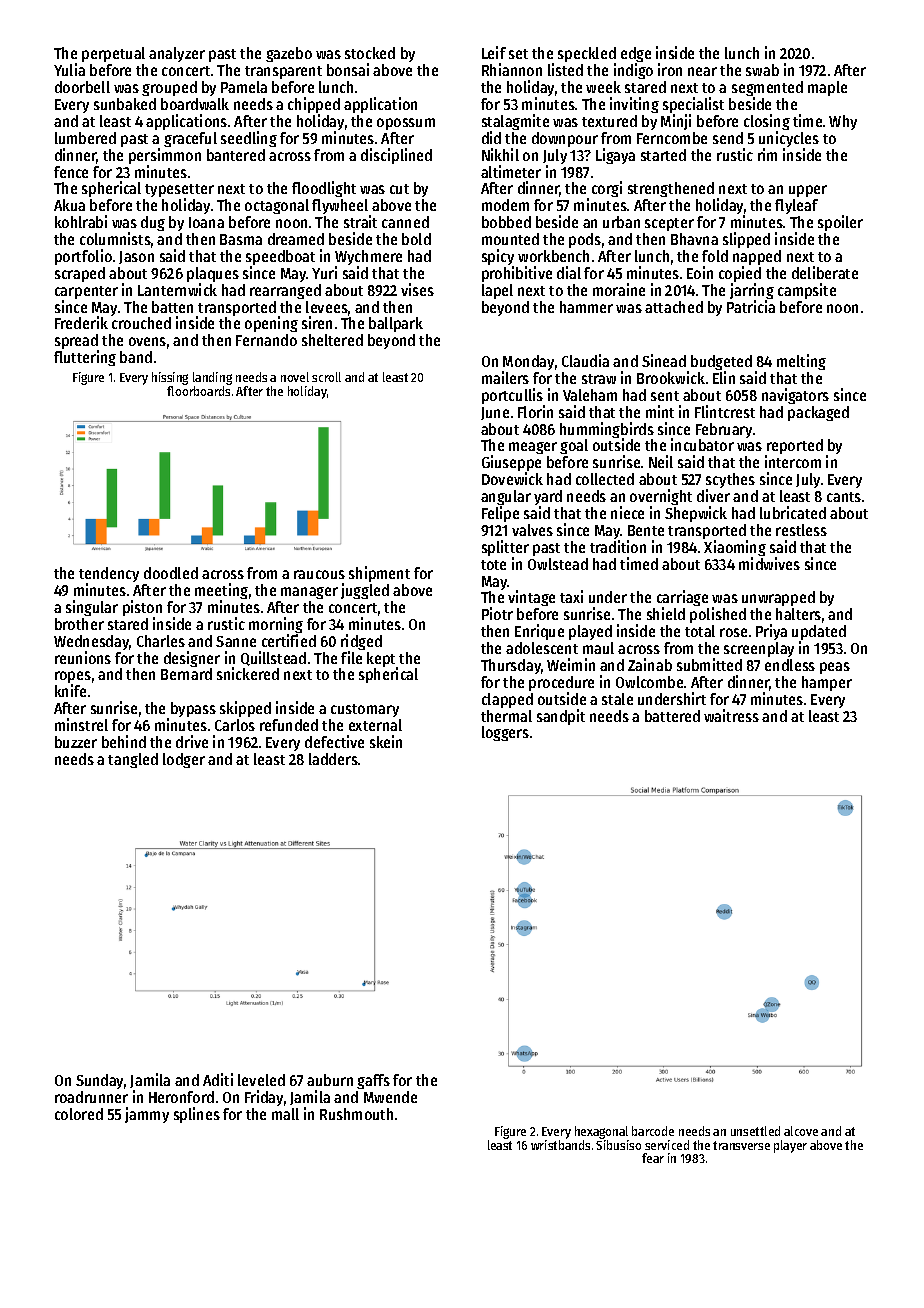  Describe the element at coordinates (390, 1097) in the screenshot. I see `Mwende` at that location.
